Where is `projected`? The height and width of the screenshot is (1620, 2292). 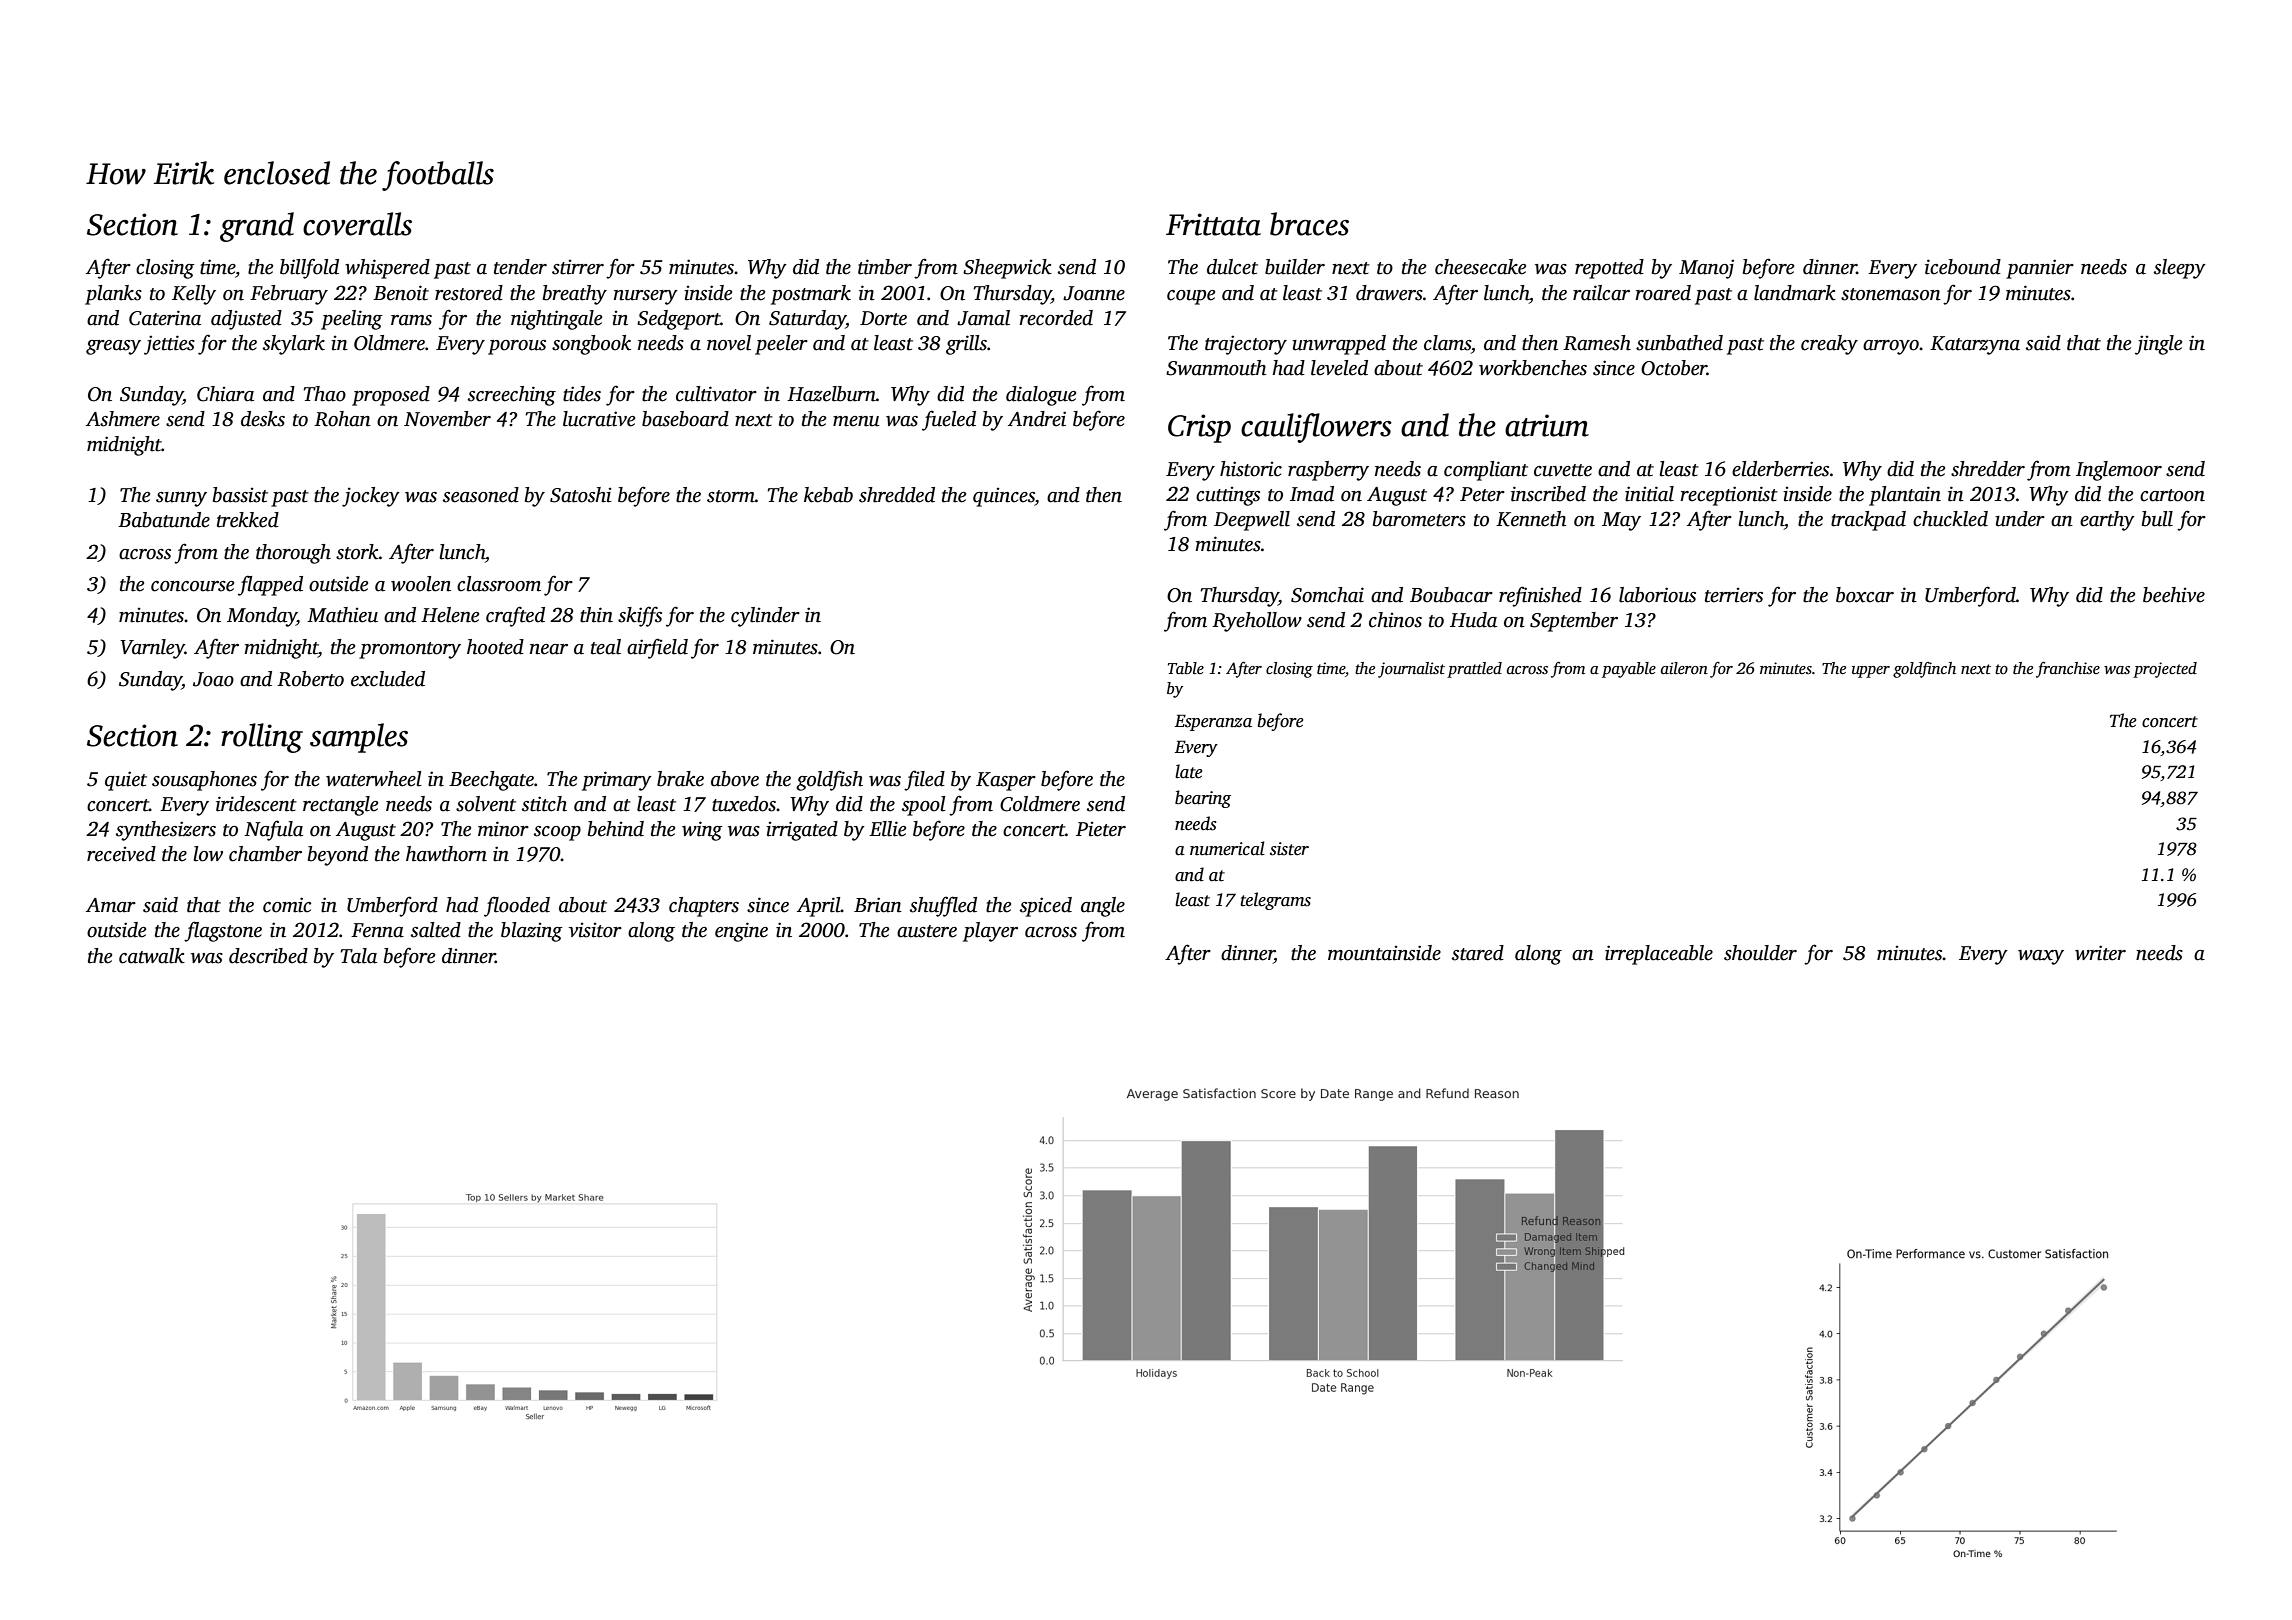
projected is located at coordinates (2165, 670).
